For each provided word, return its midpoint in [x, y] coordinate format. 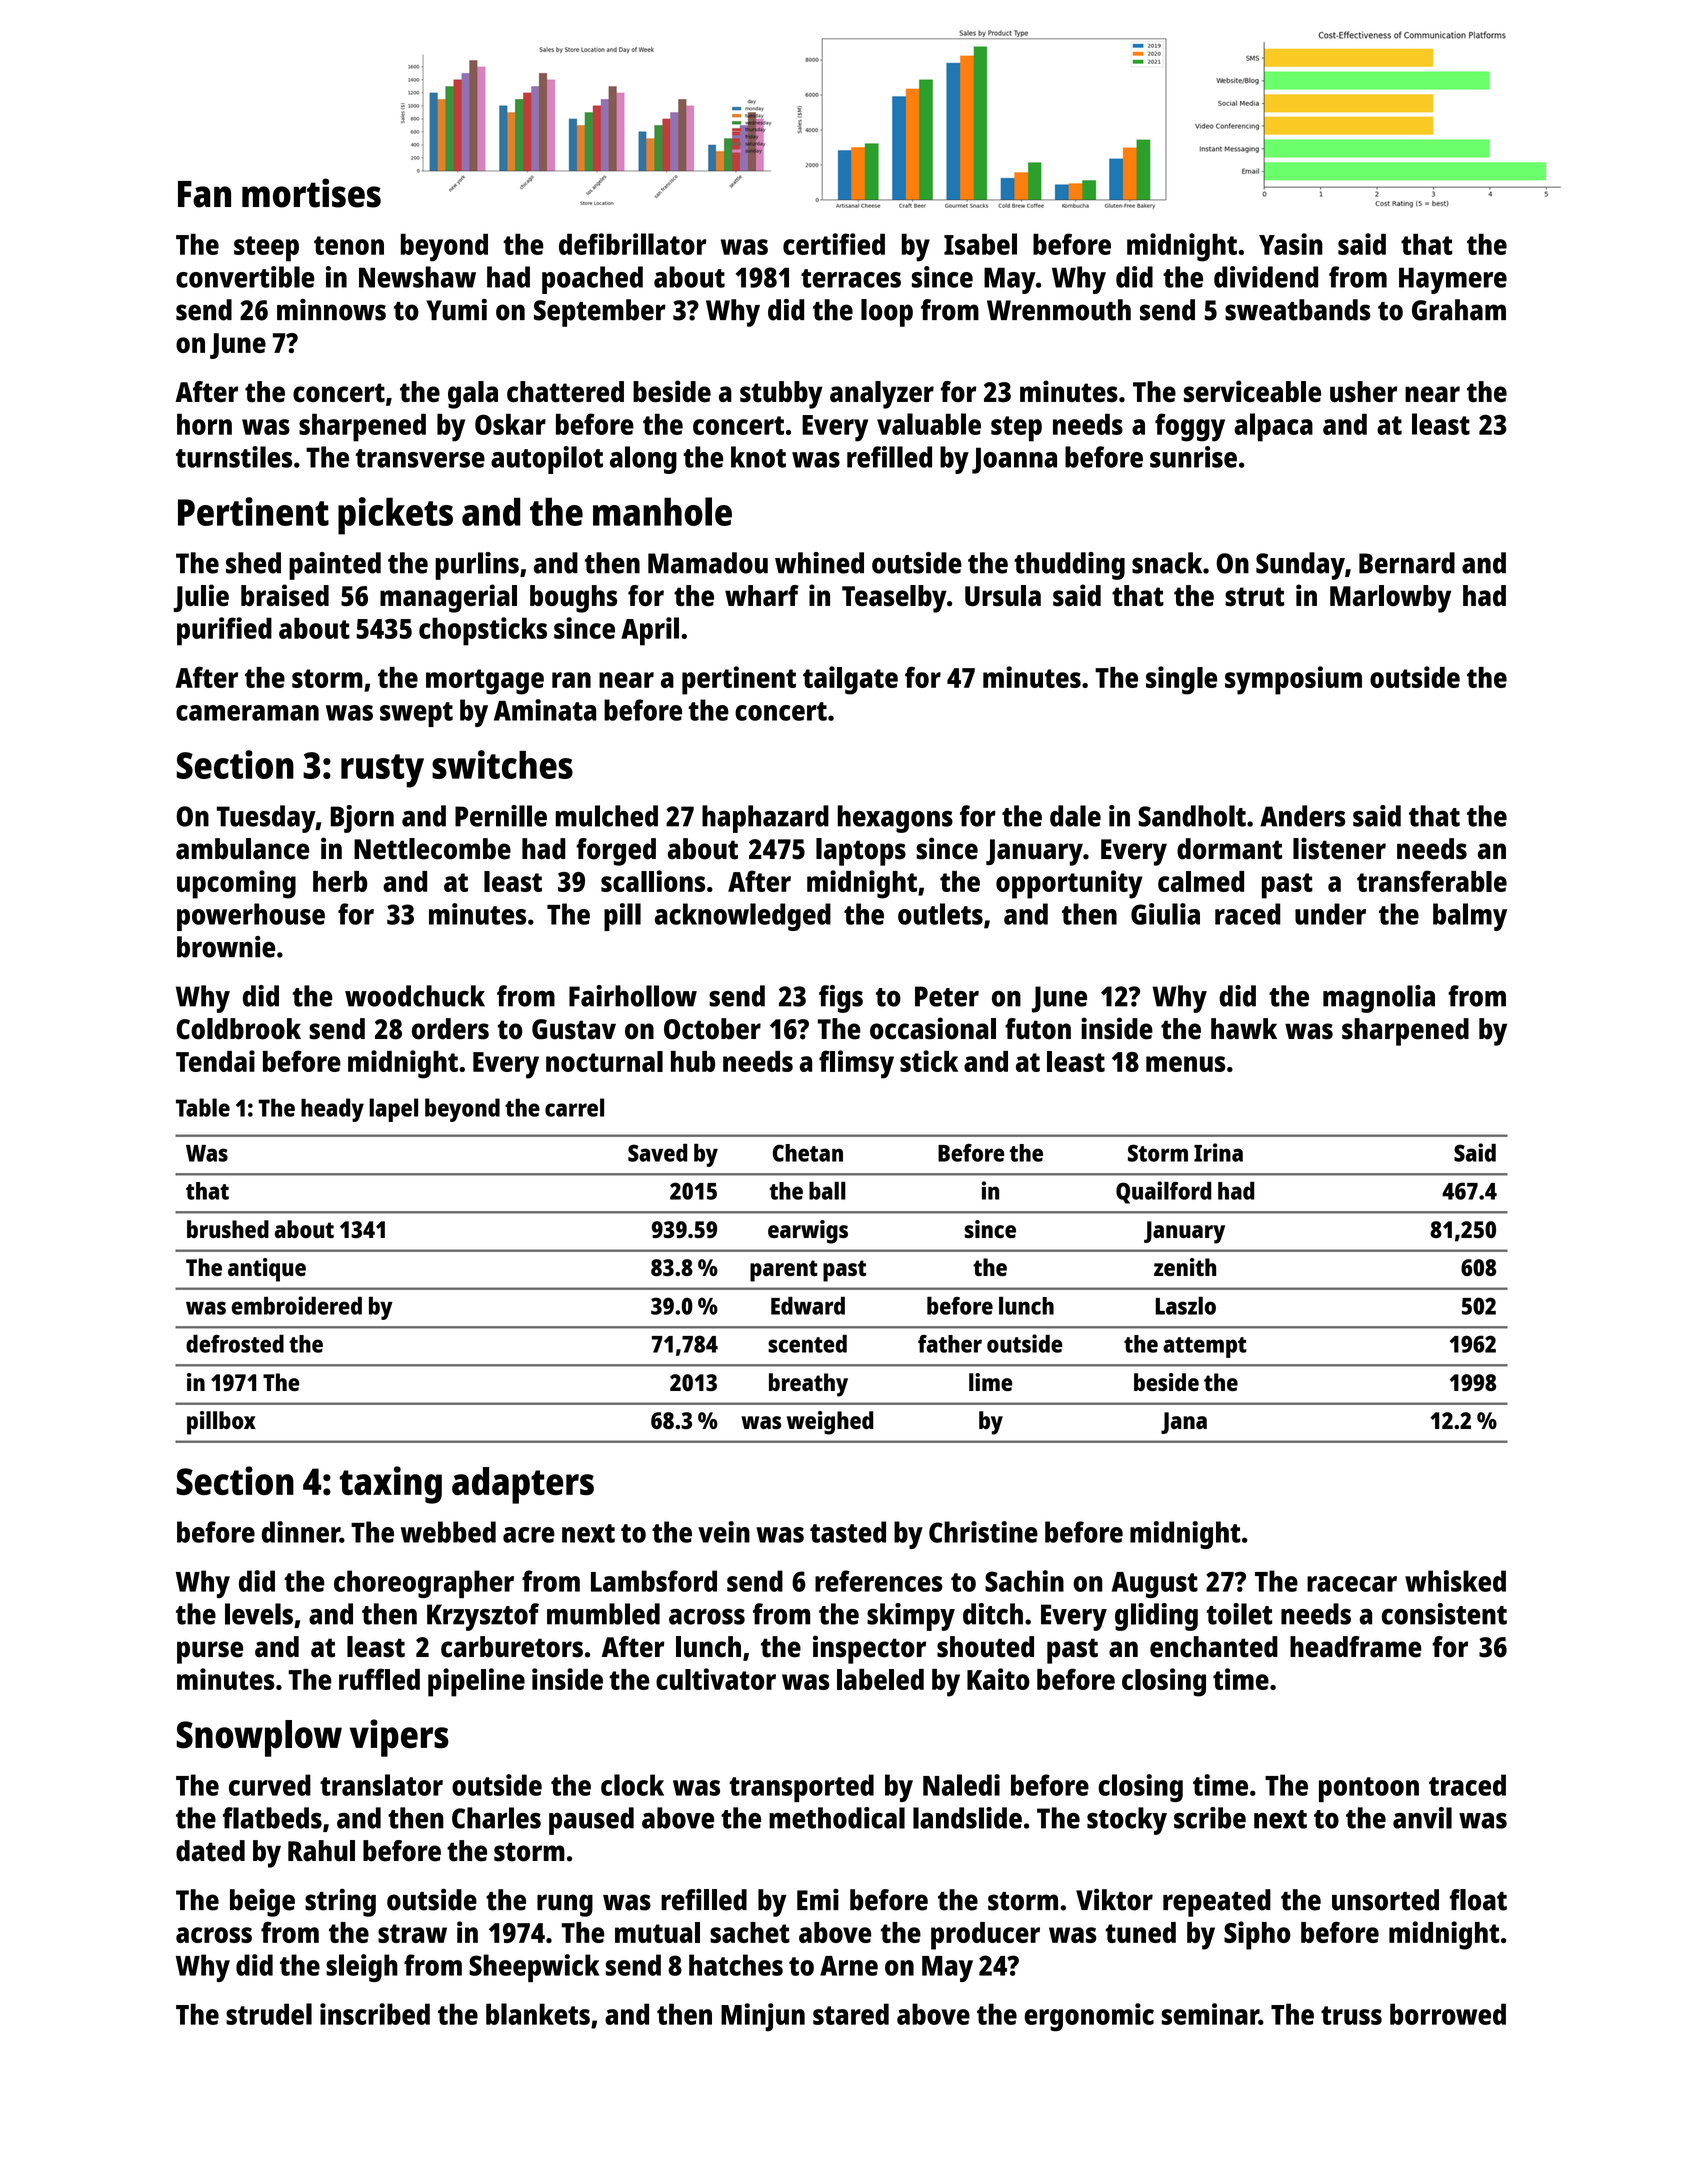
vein [724, 1532]
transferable [1432, 881]
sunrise [1193, 457]
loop [887, 313]
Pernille [501, 816]
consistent [1444, 1614]
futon [1038, 1029]
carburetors [512, 1647]
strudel [269, 2014]
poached [592, 280]
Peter [947, 996]
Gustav [574, 1029]
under [1330, 914]
